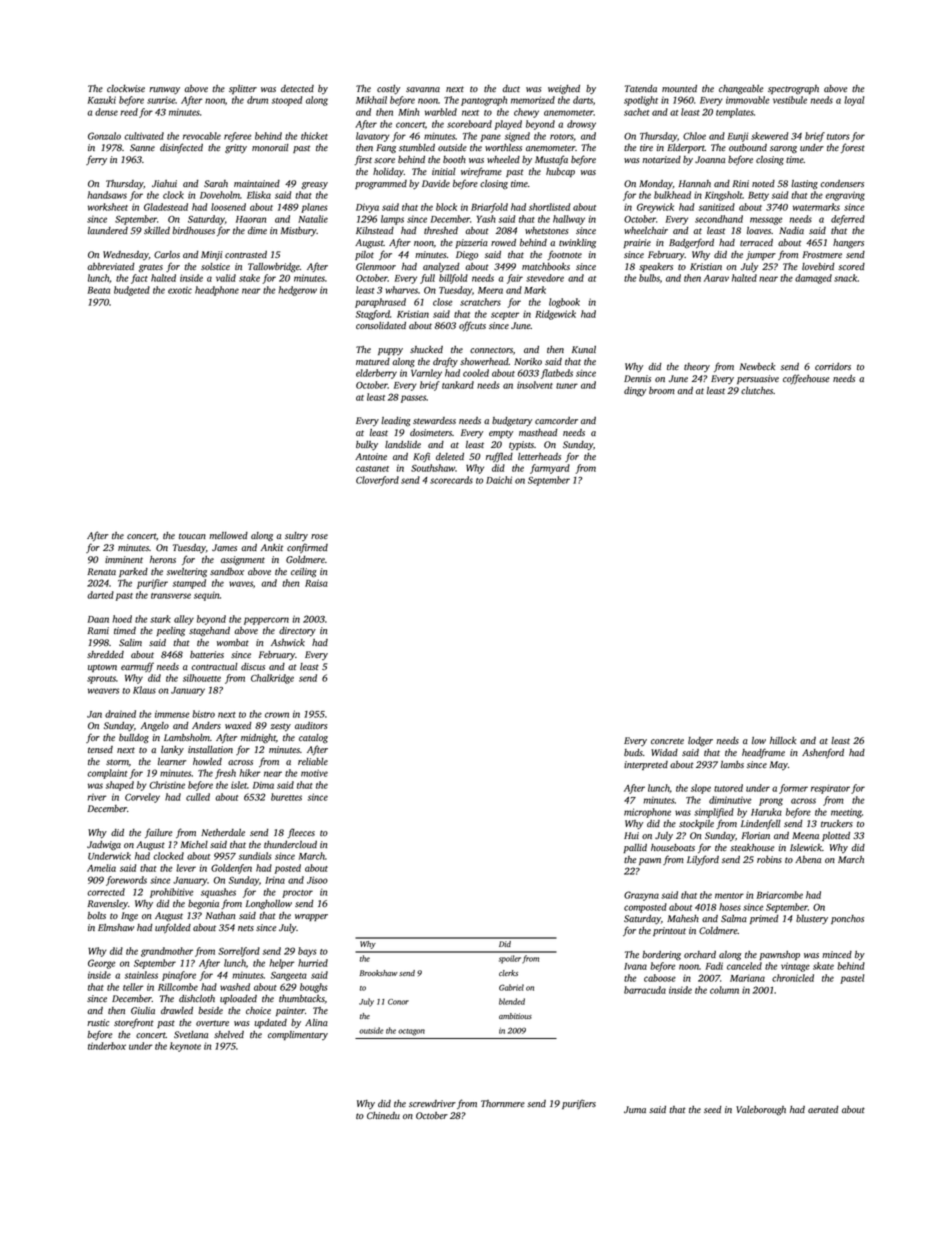  Describe the element at coordinates (716, 278) in the screenshot. I see `Aarav` at that location.
